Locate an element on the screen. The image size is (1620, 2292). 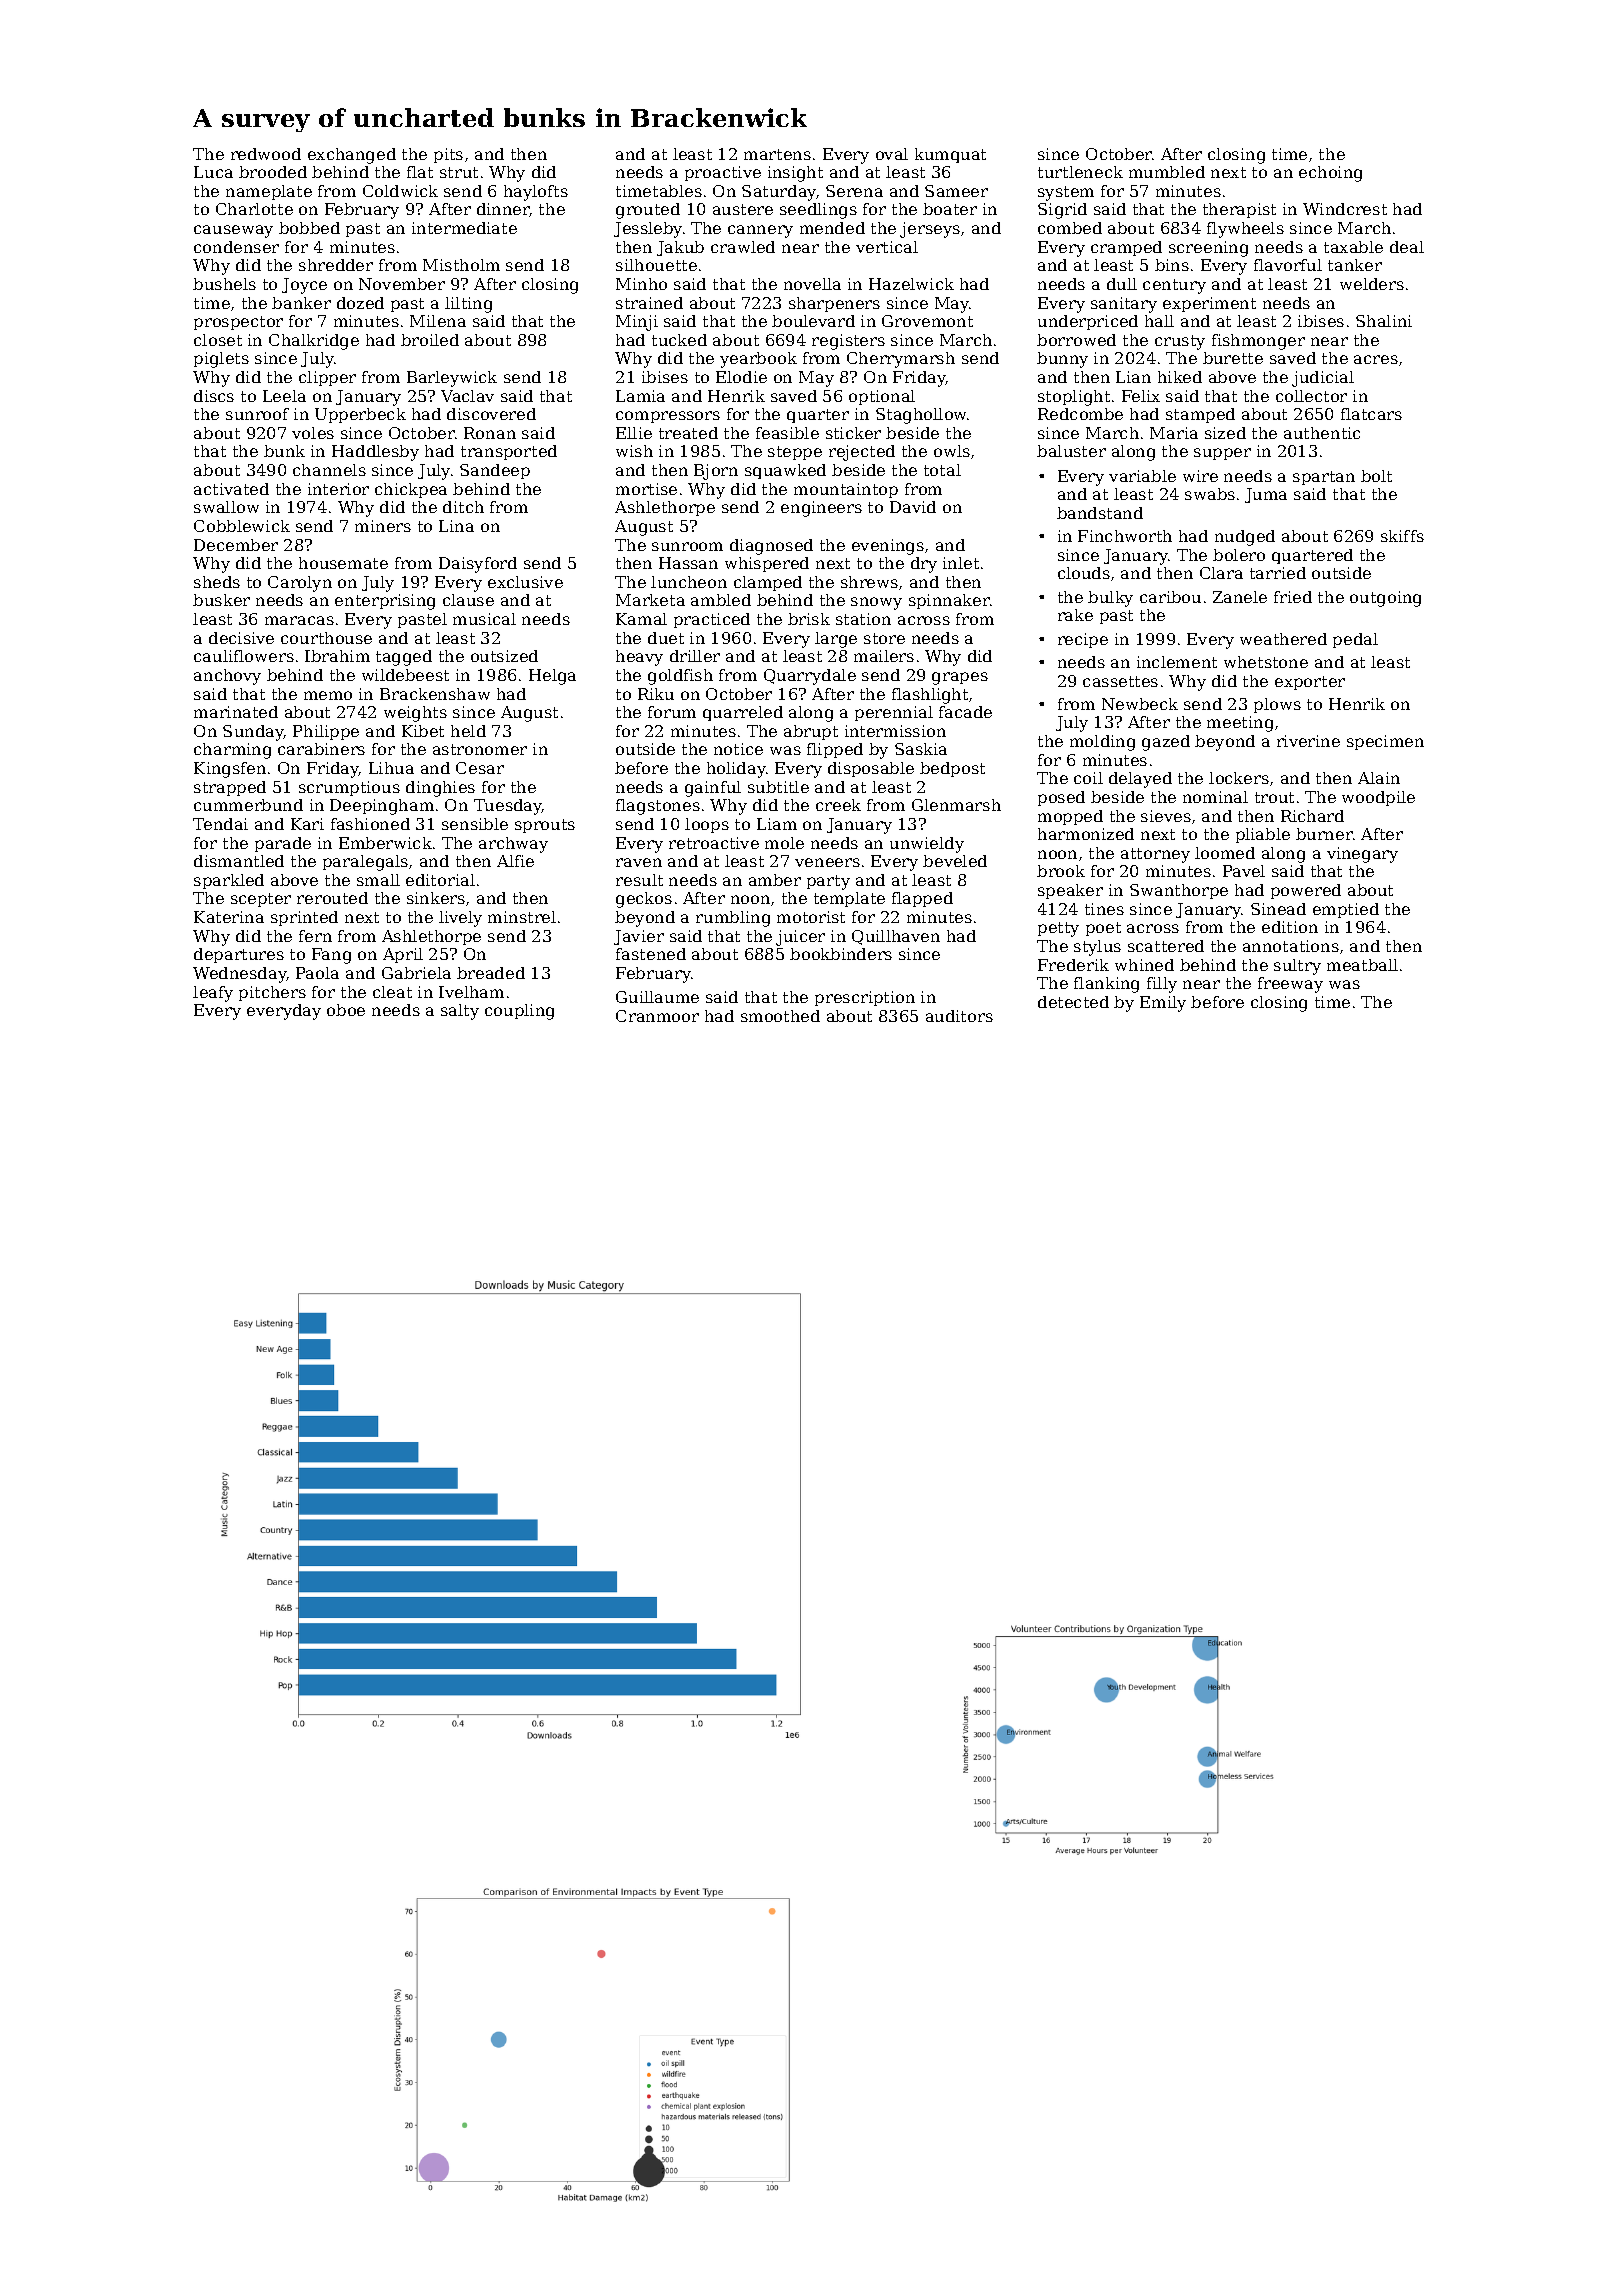
whetstone is located at coordinates (1266, 662).
